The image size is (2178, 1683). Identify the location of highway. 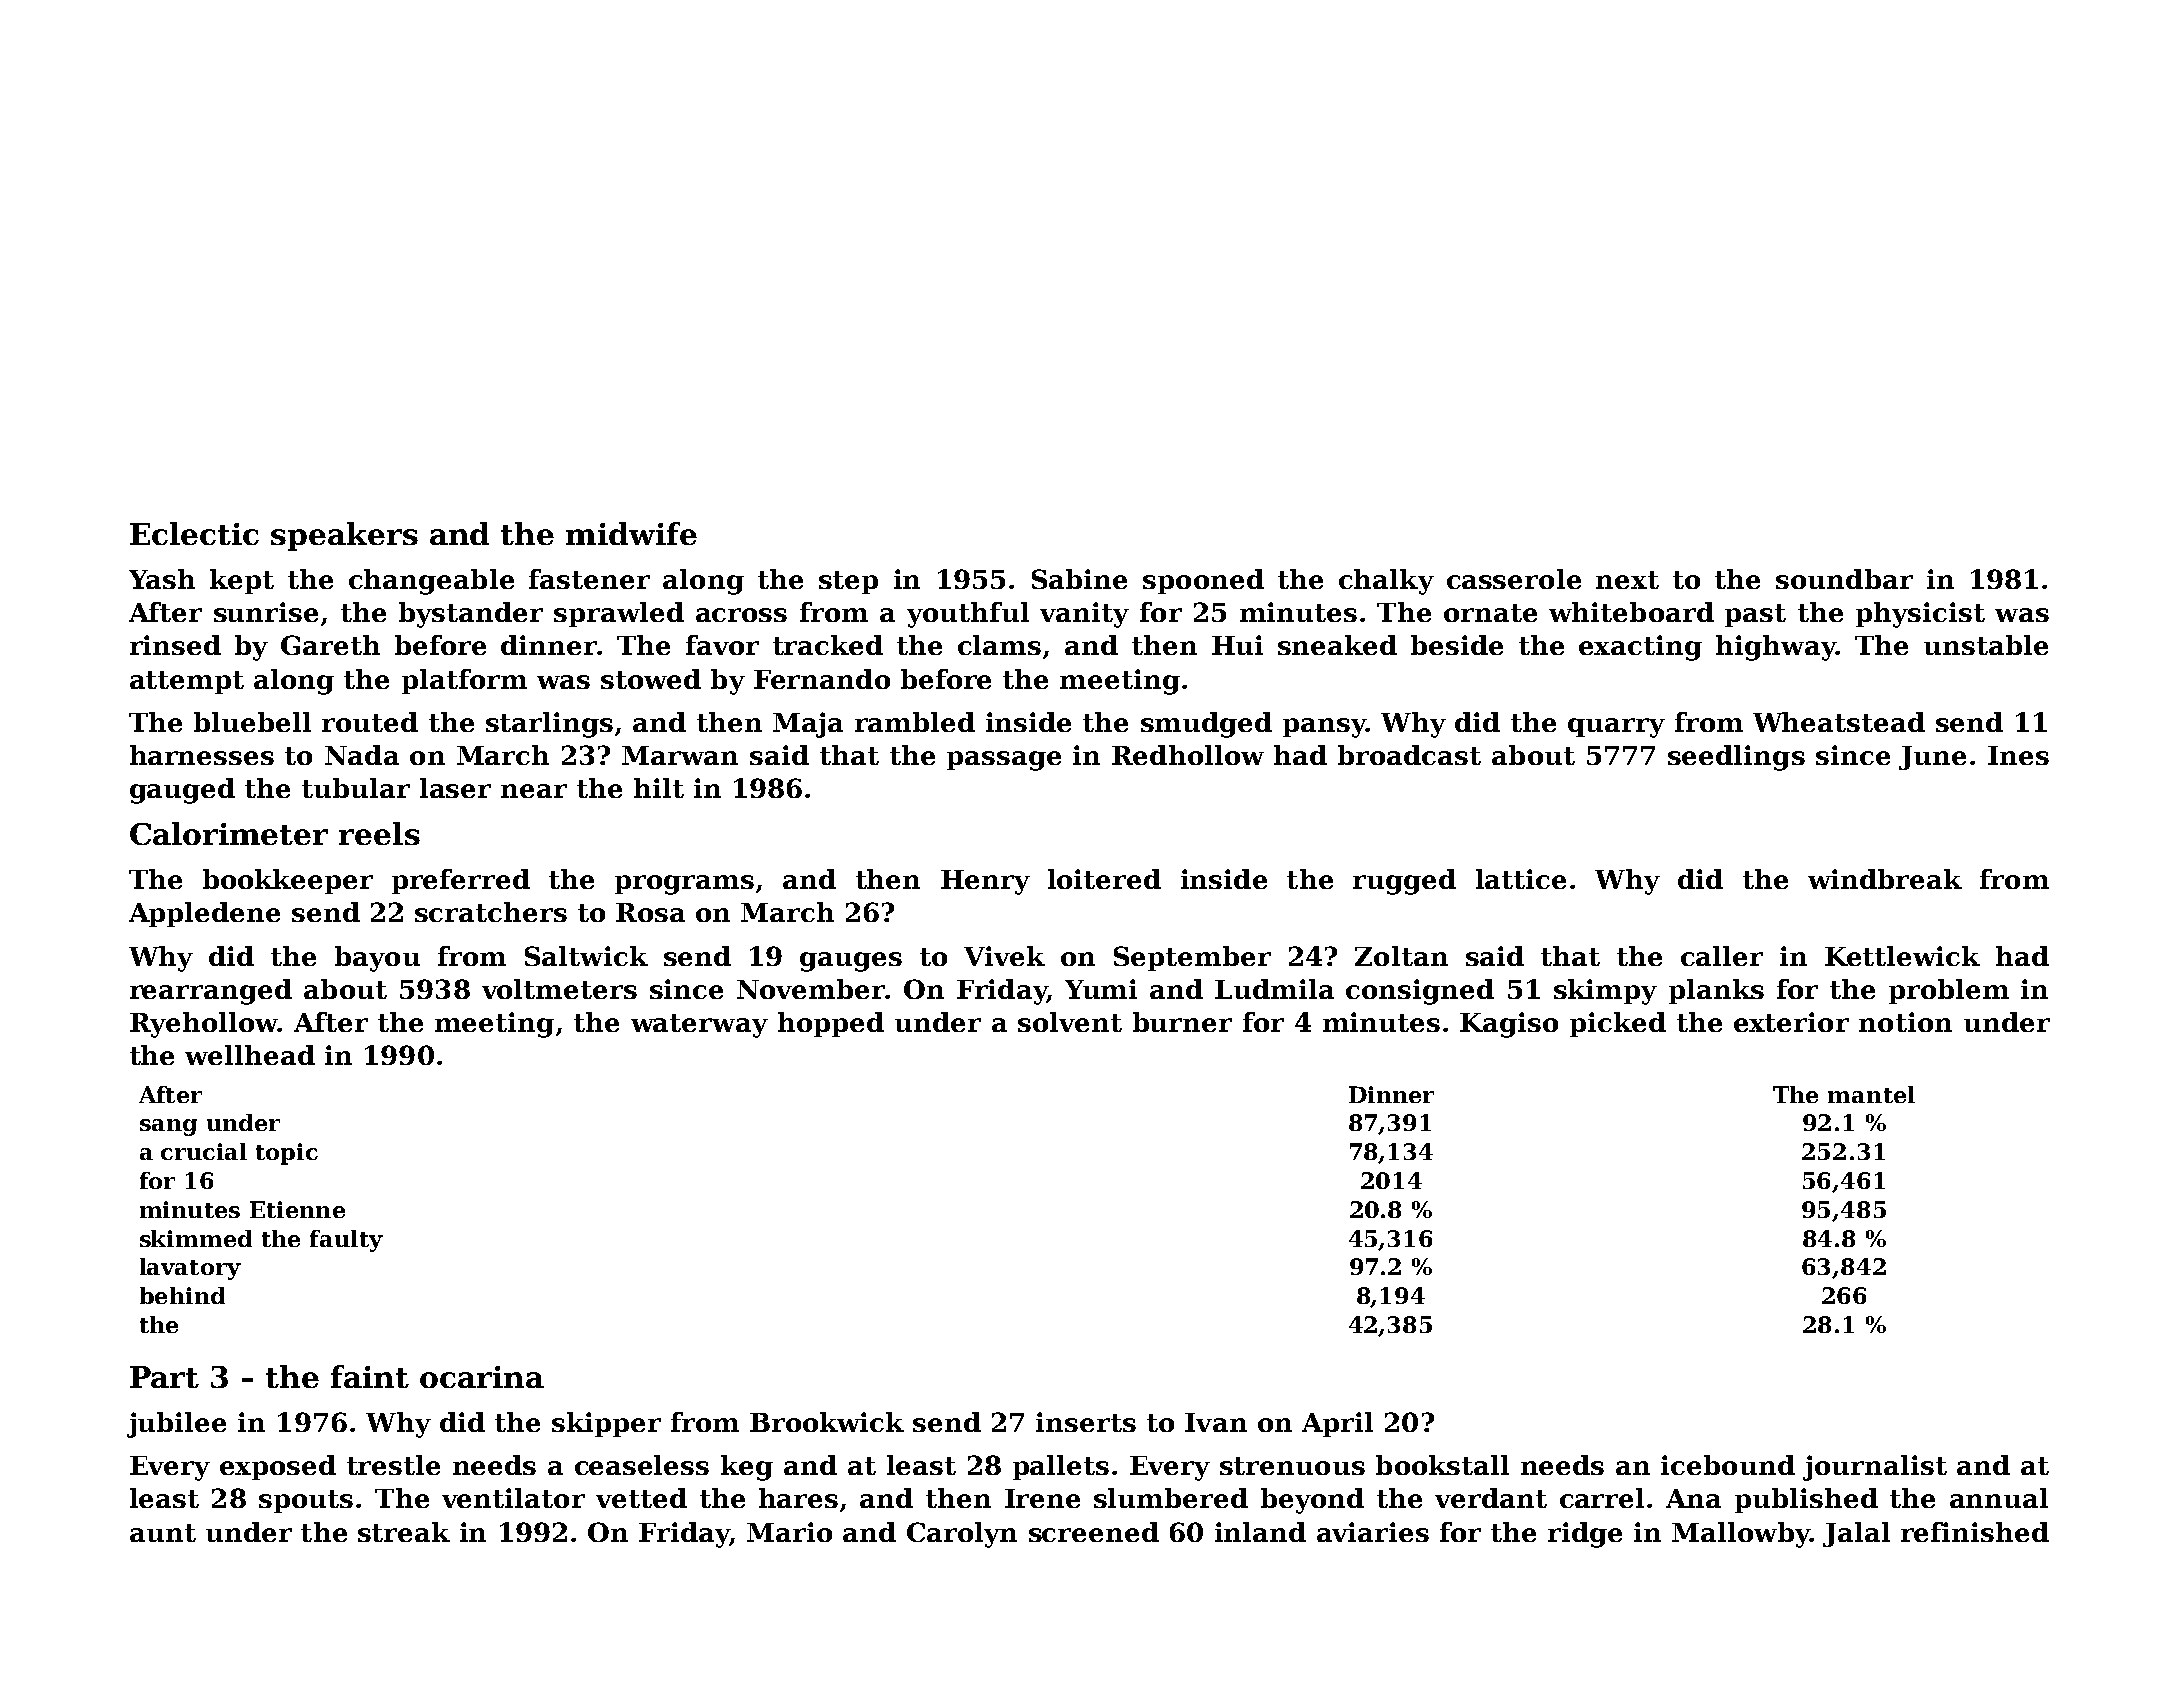
(1776, 648).
